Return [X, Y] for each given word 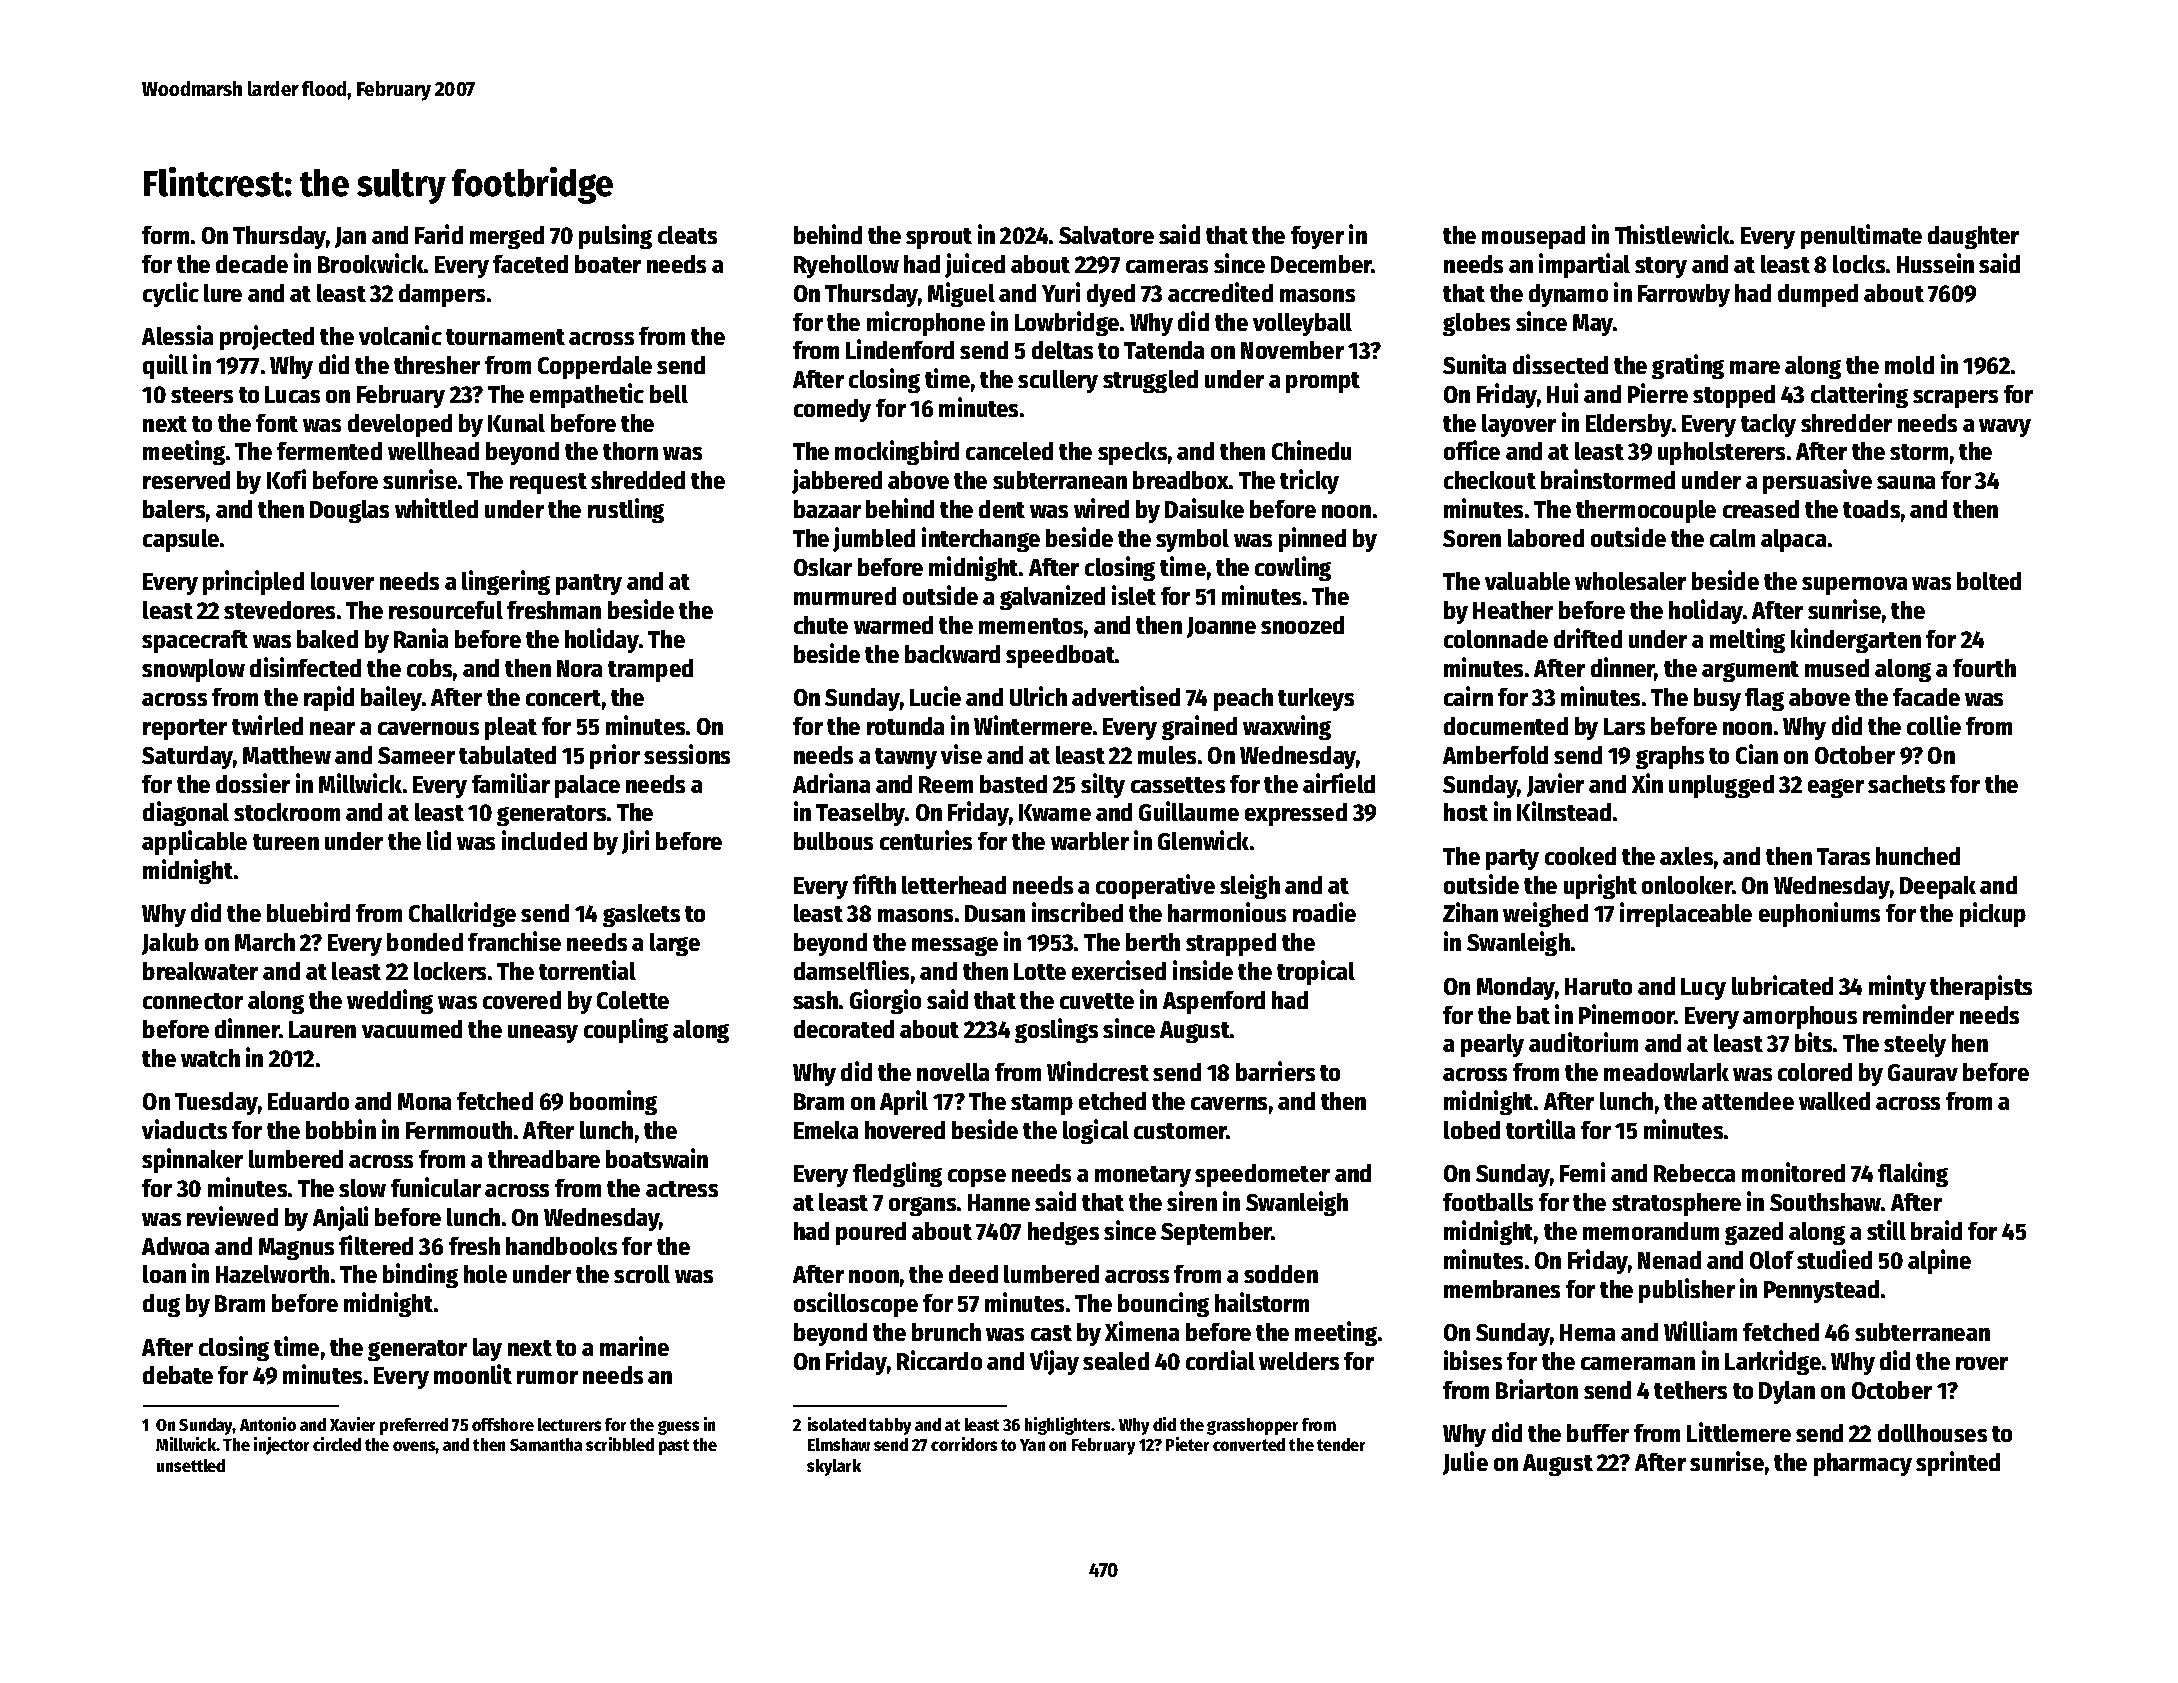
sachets [1906, 784]
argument [1750, 671]
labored [1546, 538]
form [165, 235]
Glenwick [1203, 840]
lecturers [569, 1424]
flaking [1913, 1174]
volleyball [1302, 324]
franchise [514, 941]
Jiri [635, 842]
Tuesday [216, 1103]
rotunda [905, 726]
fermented [329, 451]
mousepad [1533, 237]
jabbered [837, 481]
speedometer [1262, 1175]
